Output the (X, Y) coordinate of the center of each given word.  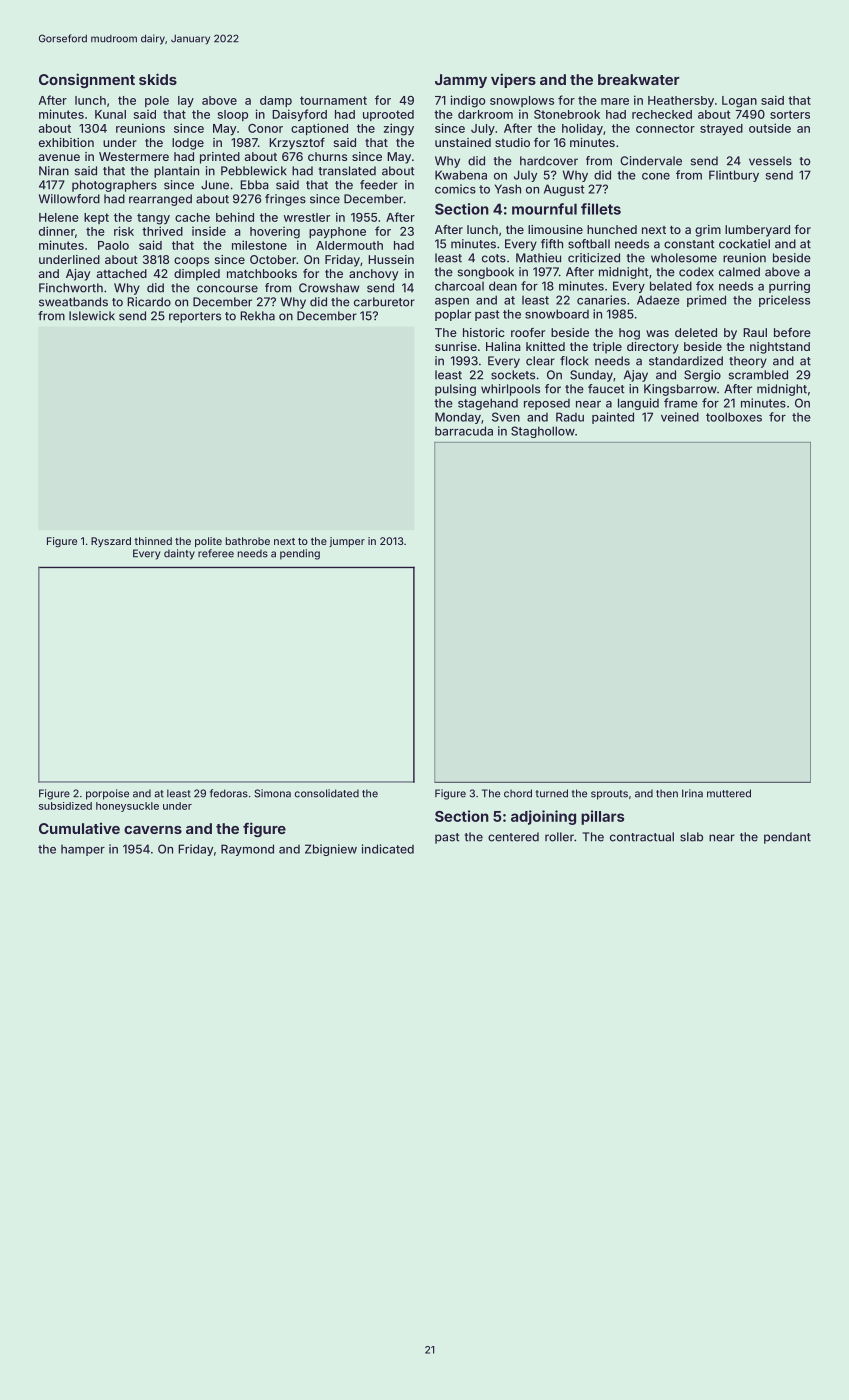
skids (158, 79)
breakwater (639, 79)
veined (680, 417)
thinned (153, 541)
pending (300, 554)
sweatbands (73, 302)
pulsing (455, 390)
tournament (333, 100)
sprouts (609, 795)
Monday (458, 418)
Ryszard (111, 542)
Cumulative (79, 828)
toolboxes (734, 417)
